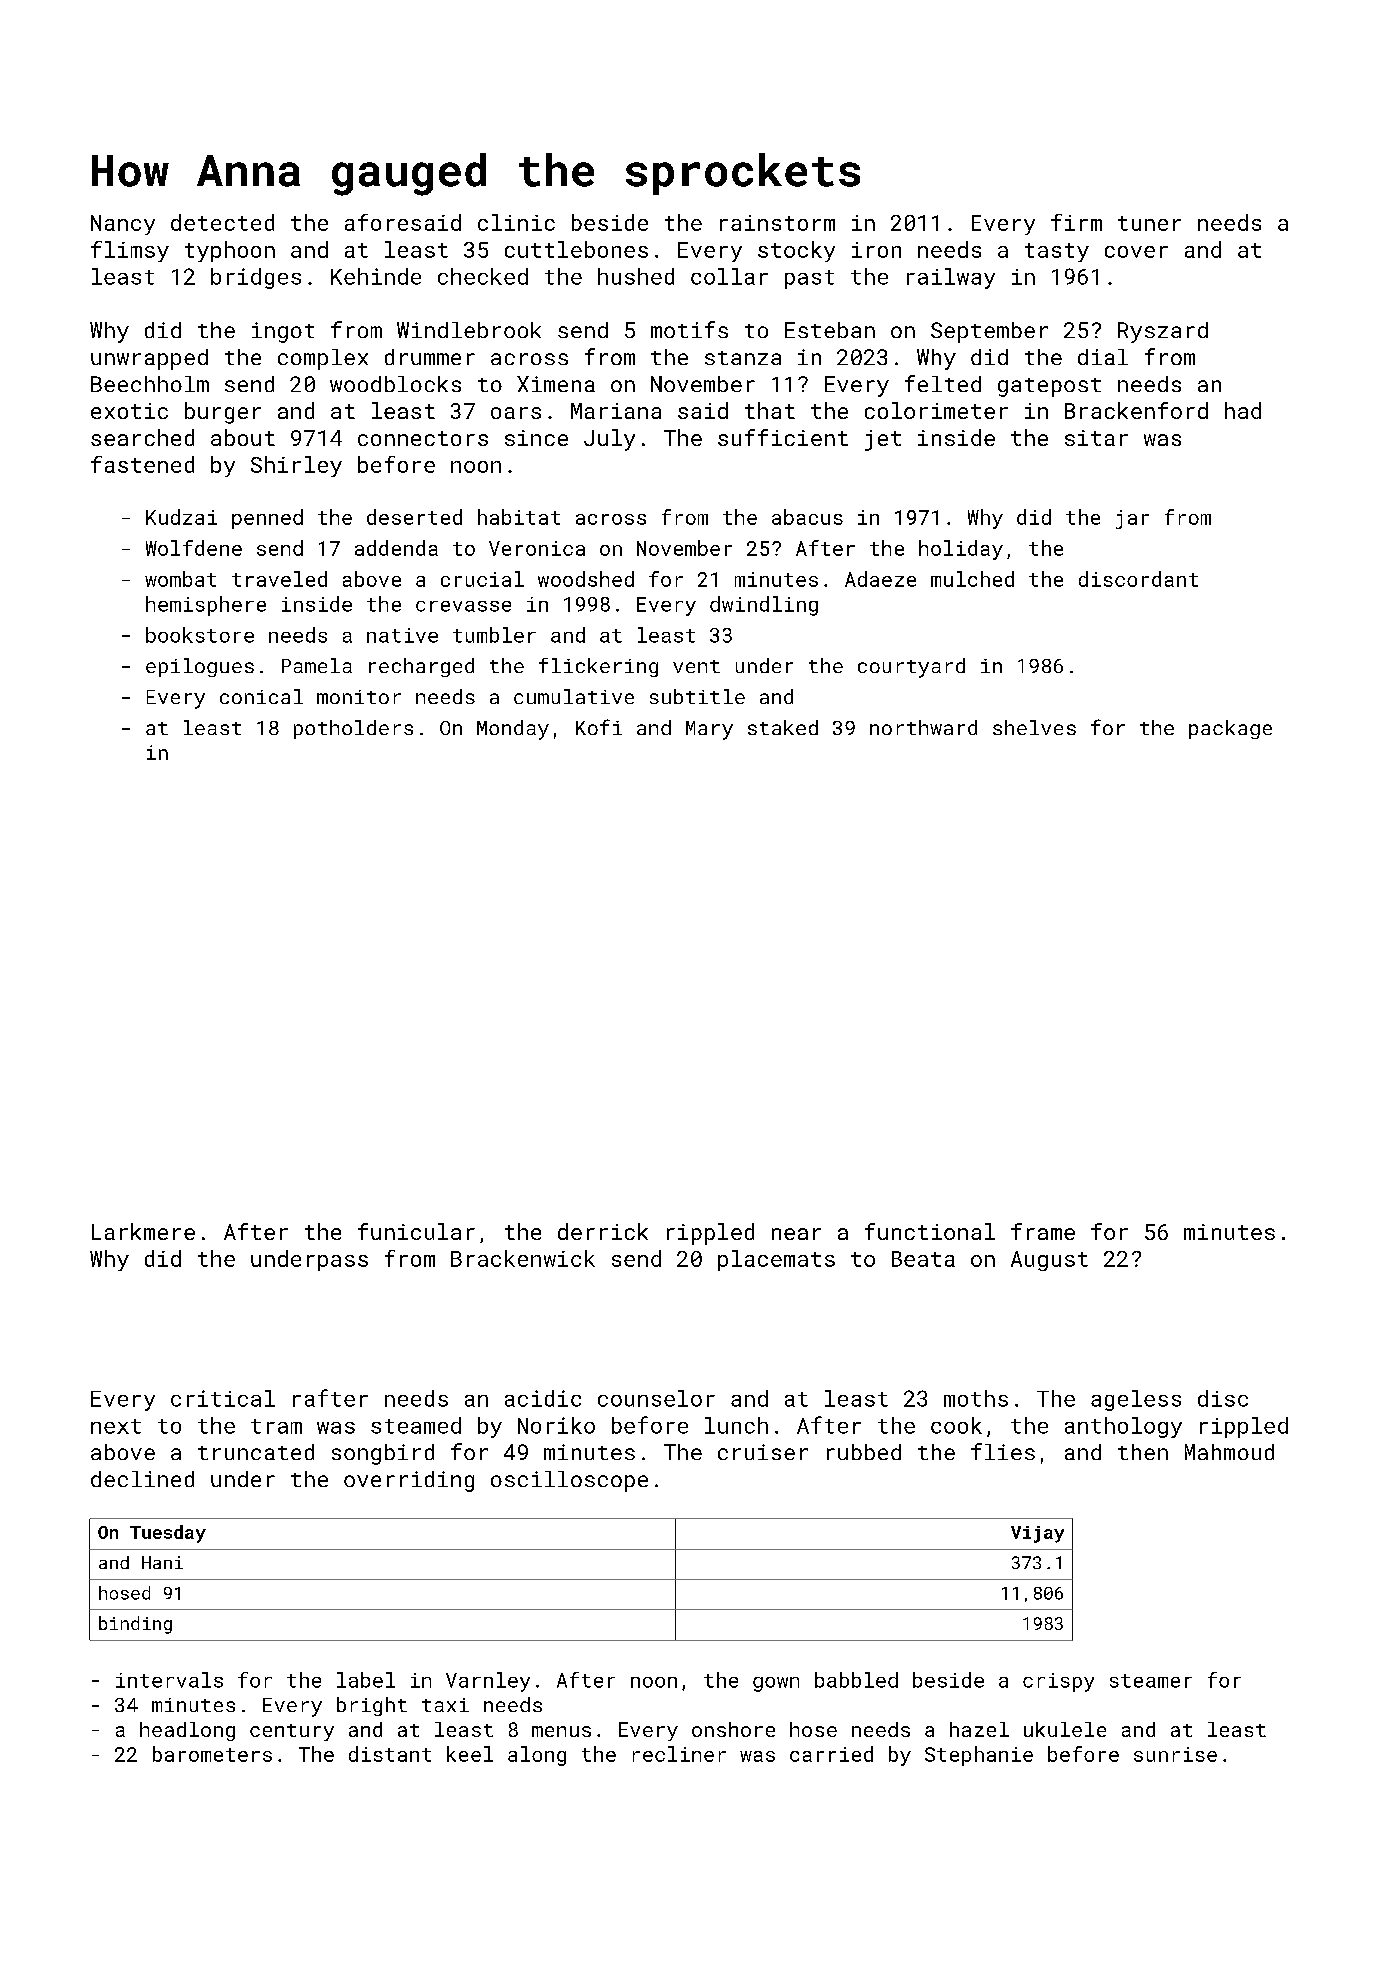  I want to click on frame, so click(1043, 1231).
